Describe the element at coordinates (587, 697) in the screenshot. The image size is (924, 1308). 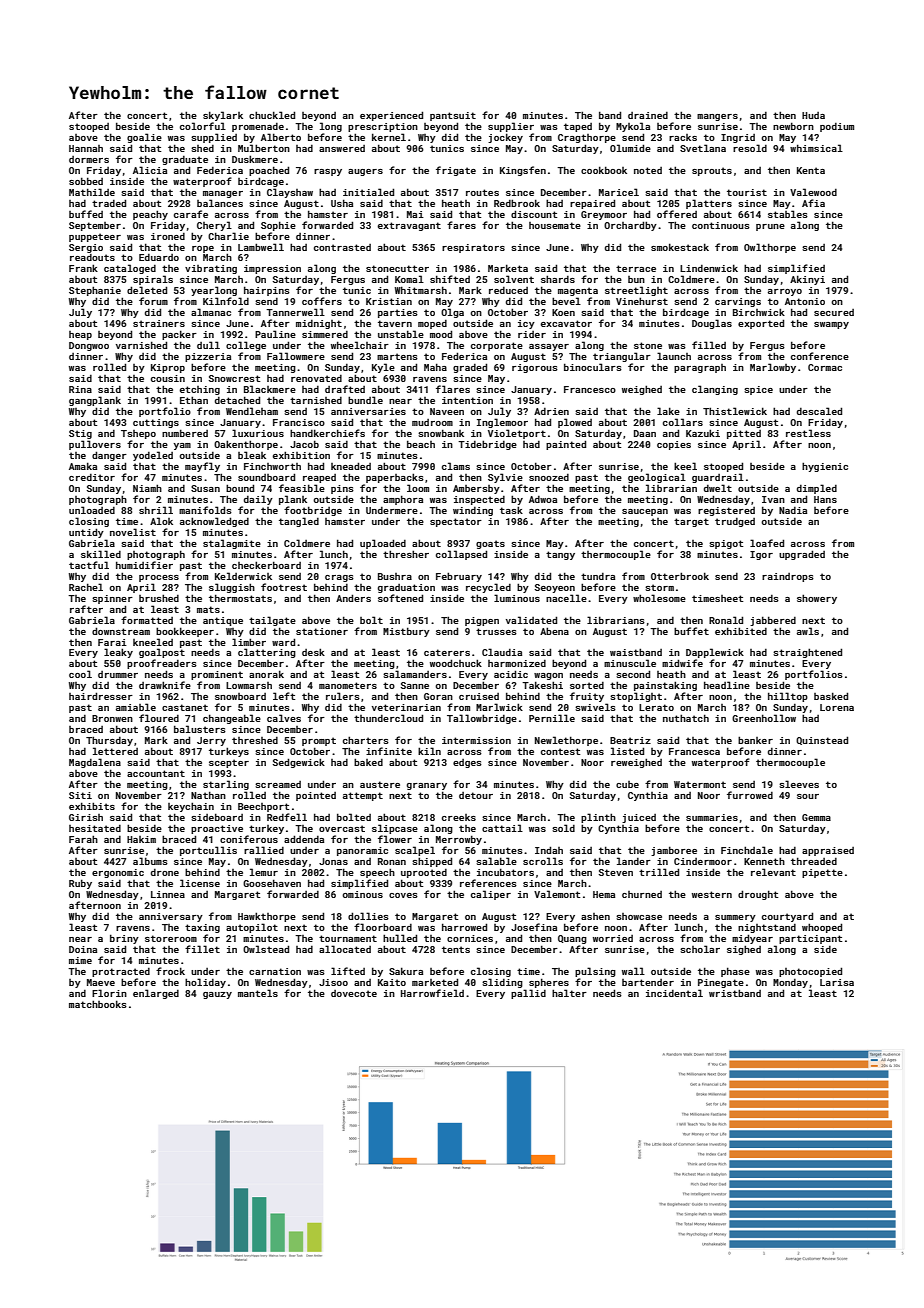
I see `fruity` at that location.
